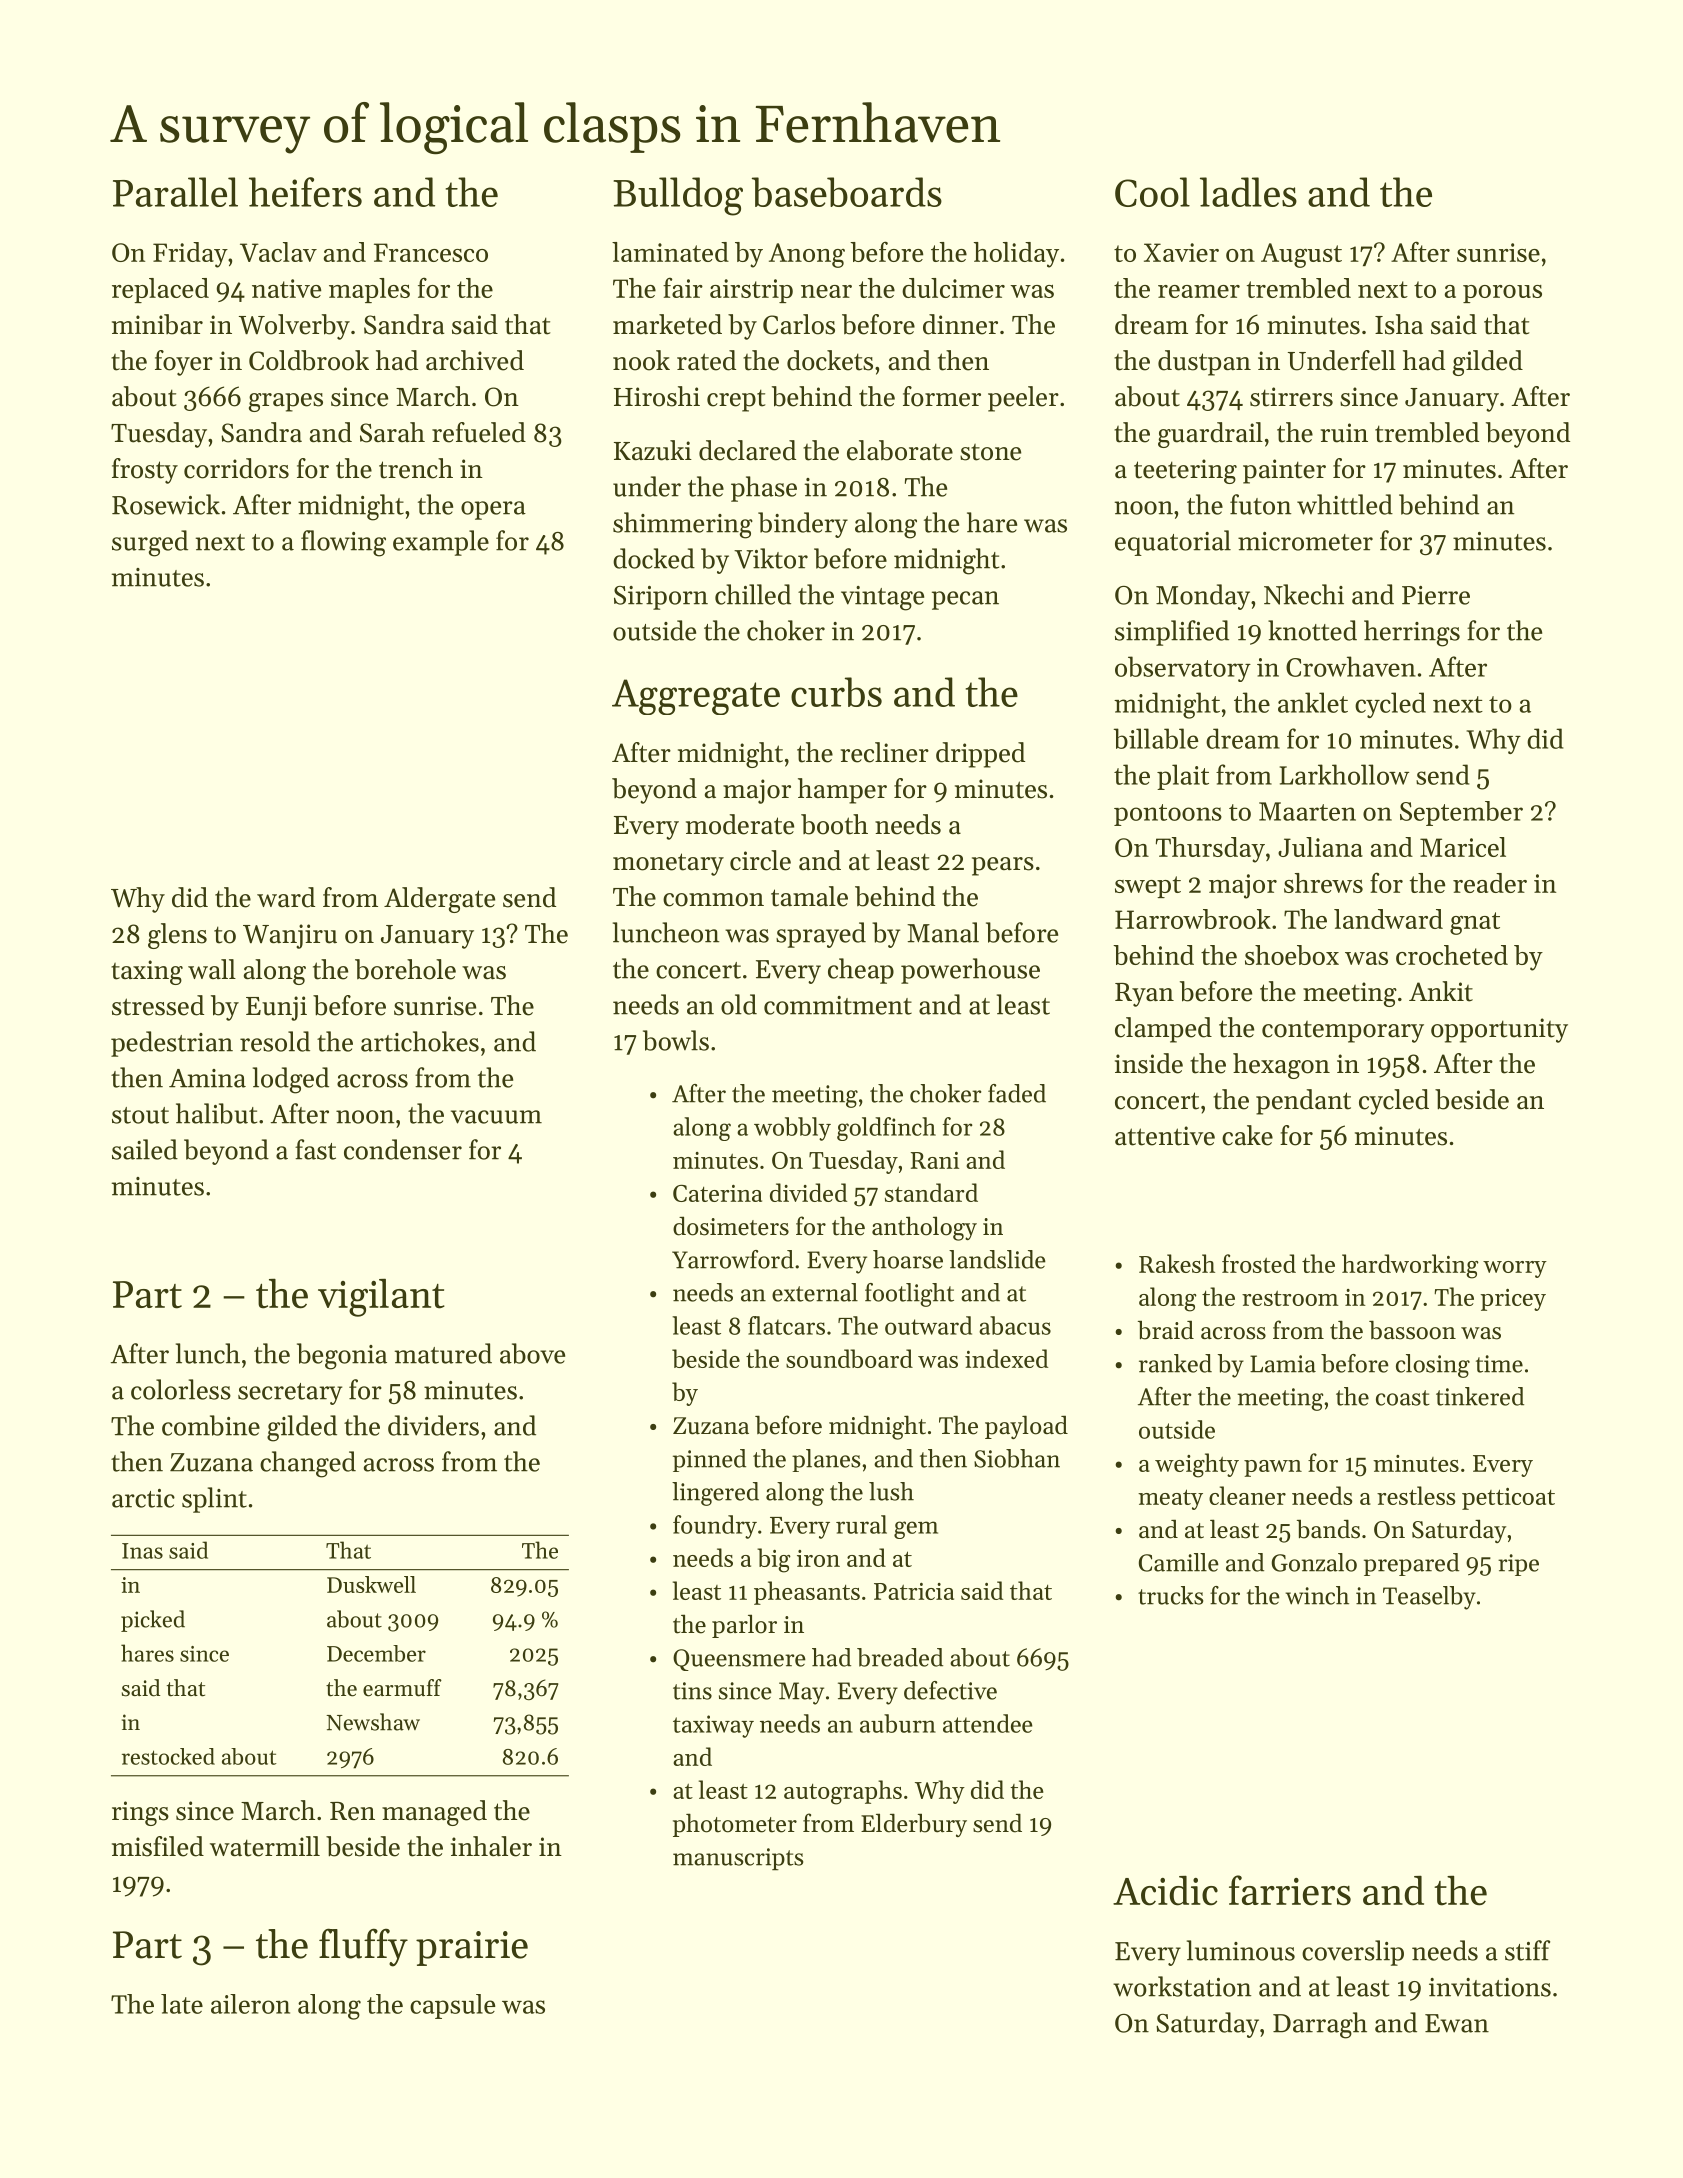 This screenshot has width=1683, height=2178. Describe the element at coordinates (990, 452) in the screenshot. I see `stone` at that location.
